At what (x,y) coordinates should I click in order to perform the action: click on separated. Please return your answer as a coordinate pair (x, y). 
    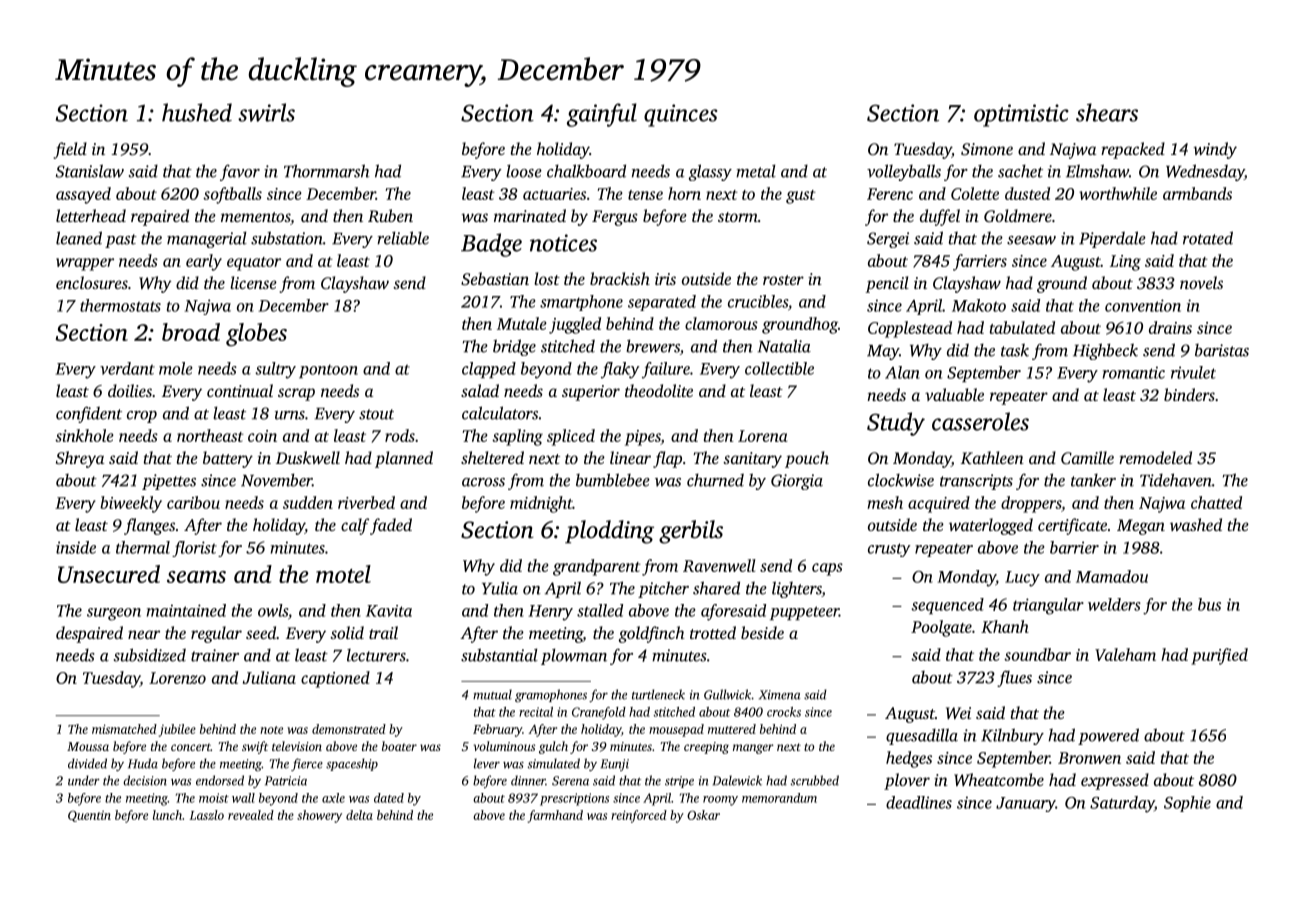
    Looking at the image, I should click on (662, 303).
